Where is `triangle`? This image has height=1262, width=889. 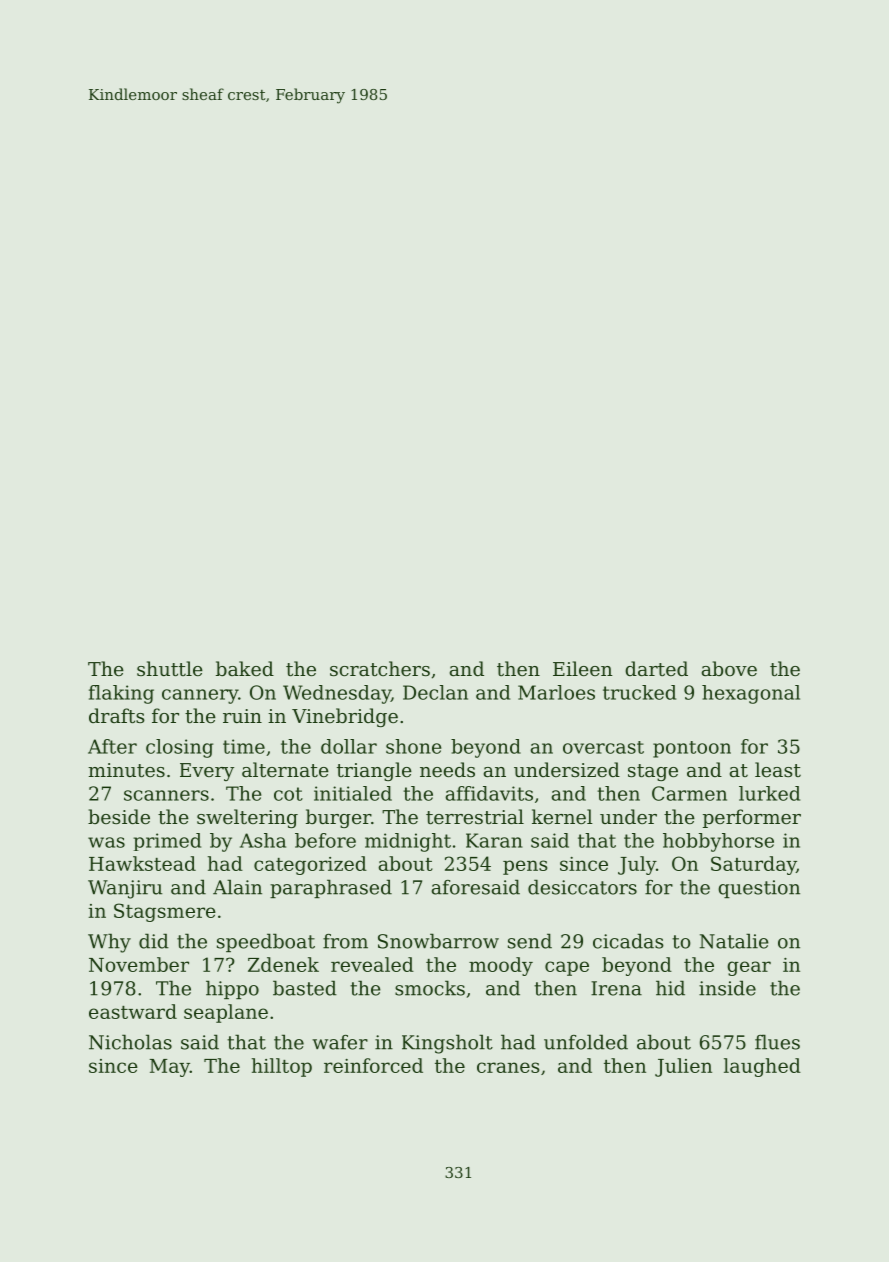
triangle is located at coordinates (374, 771).
